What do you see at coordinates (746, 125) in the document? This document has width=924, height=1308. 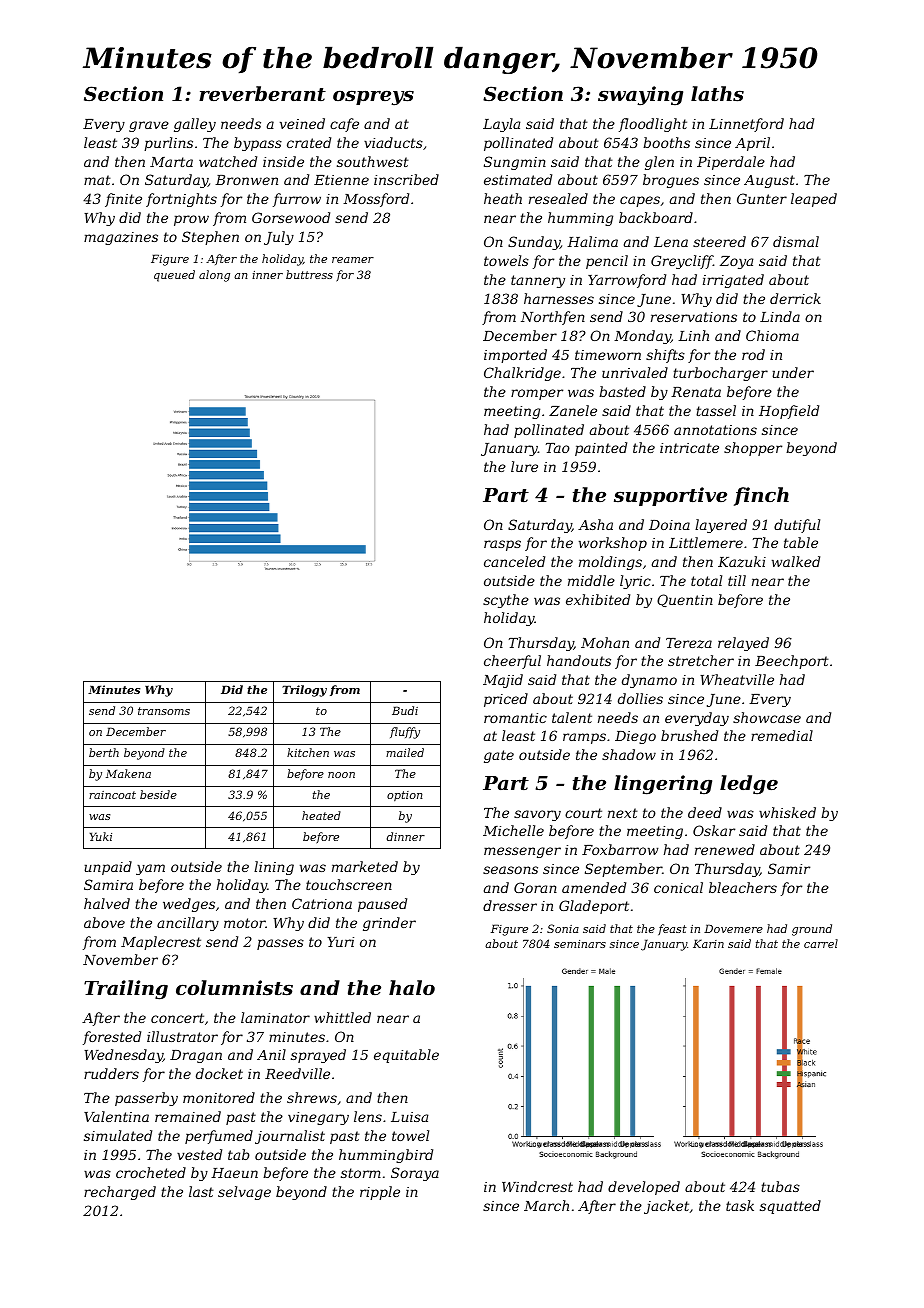 I see `Linnetford` at bounding box center [746, 125].
